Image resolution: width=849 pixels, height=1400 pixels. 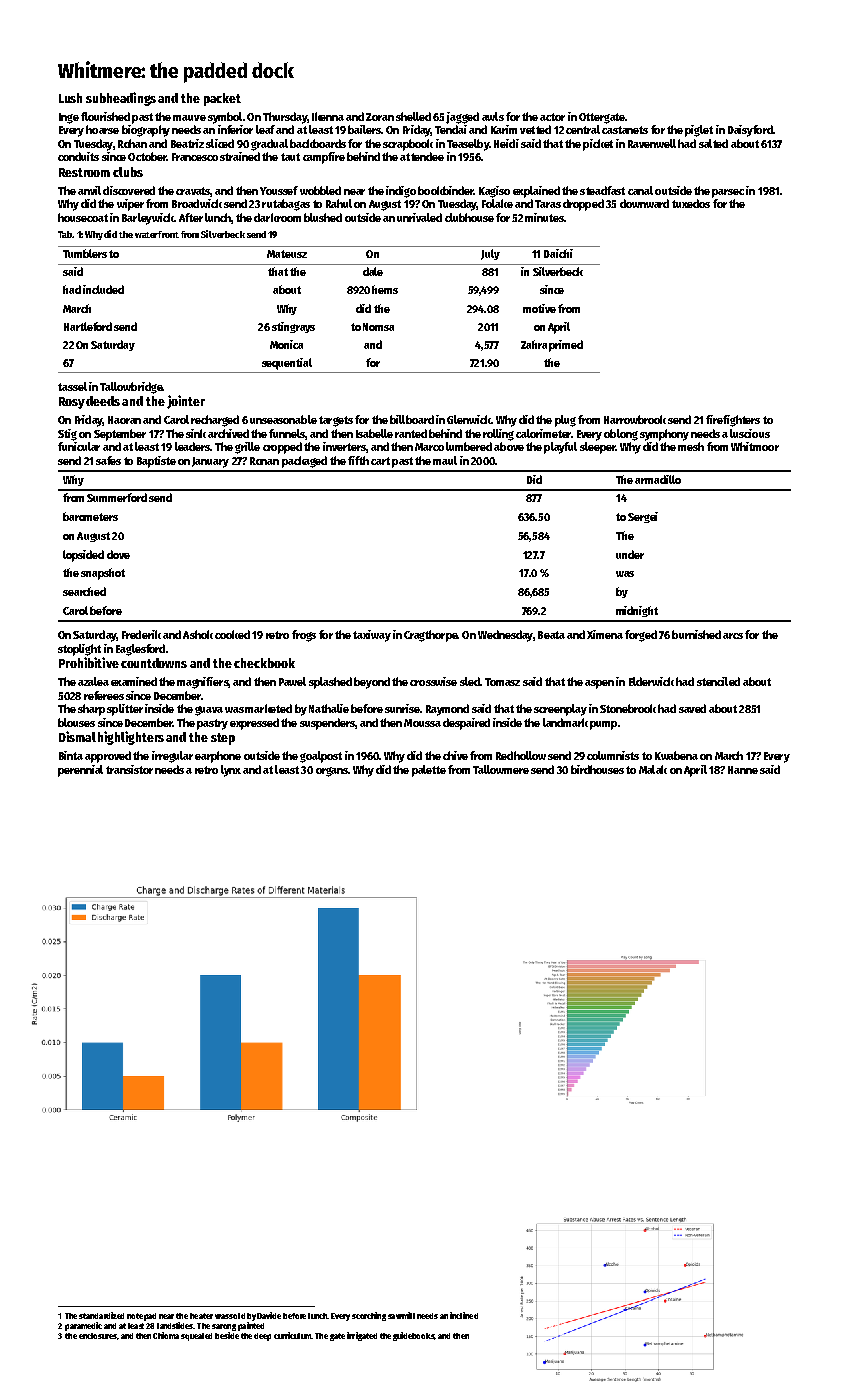 I want to click on Tallowmere, so click(x=501, y=769).
